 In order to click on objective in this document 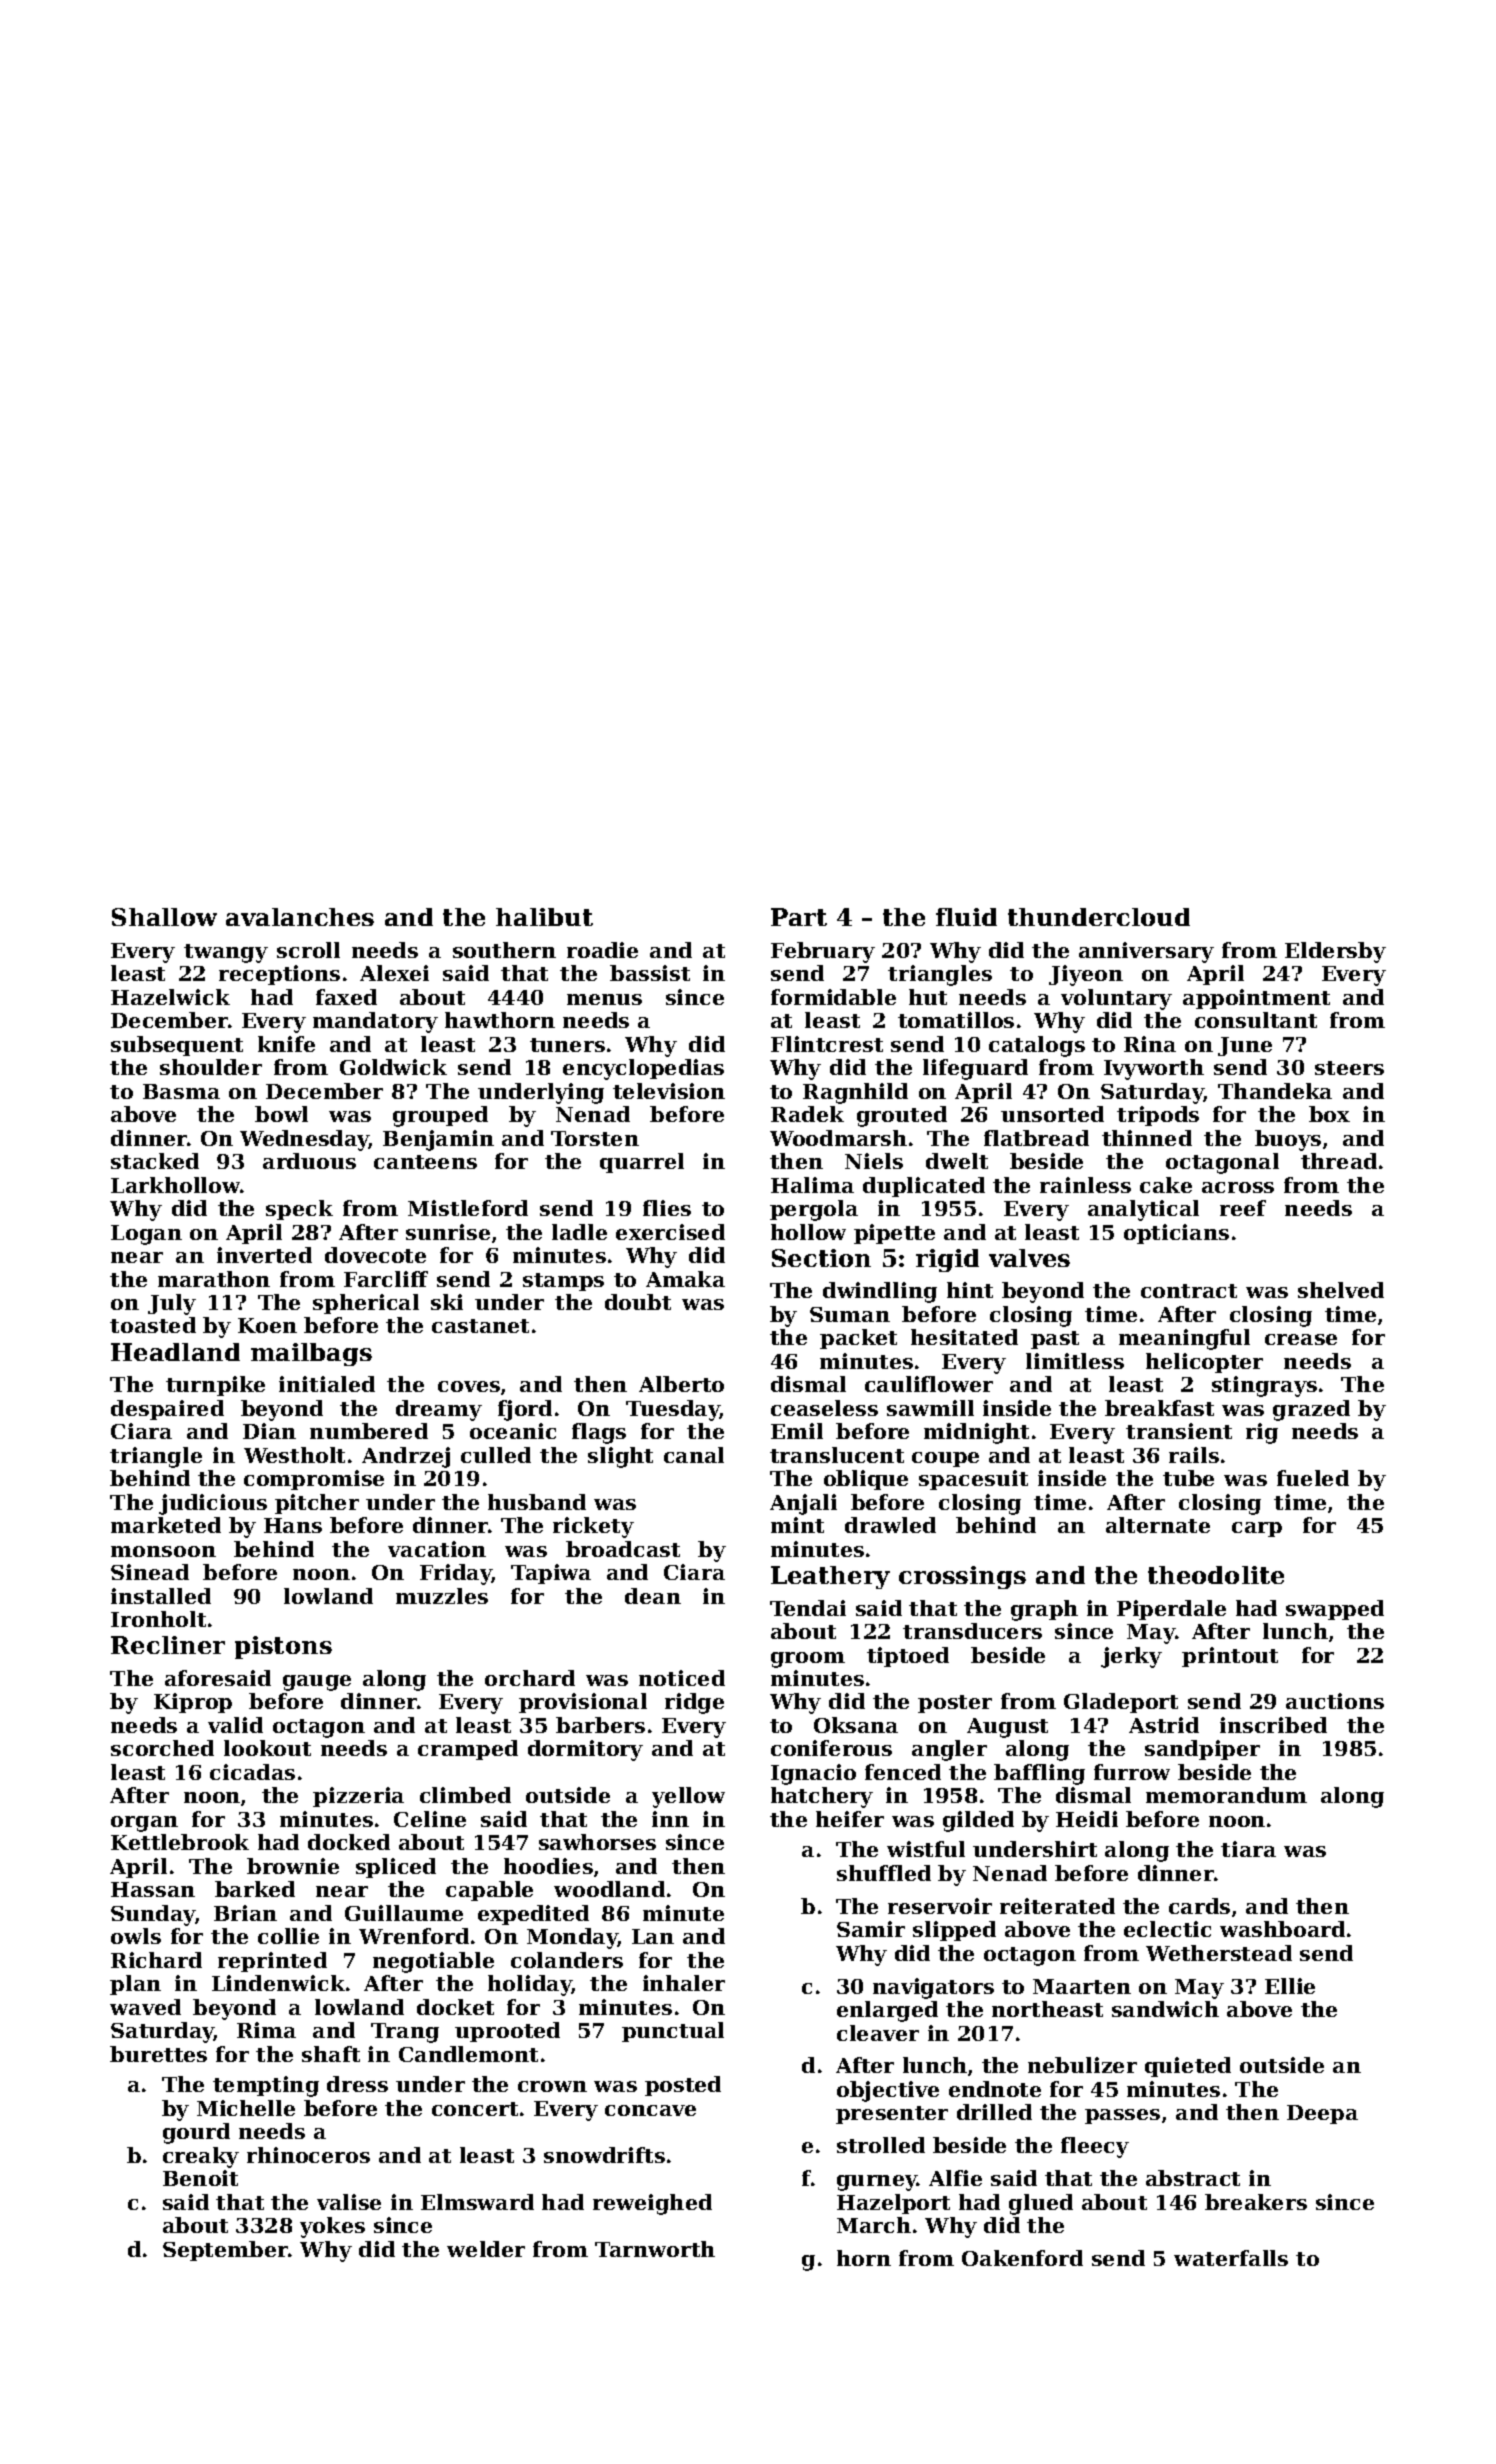, I will do `click(888, 2091)`.
